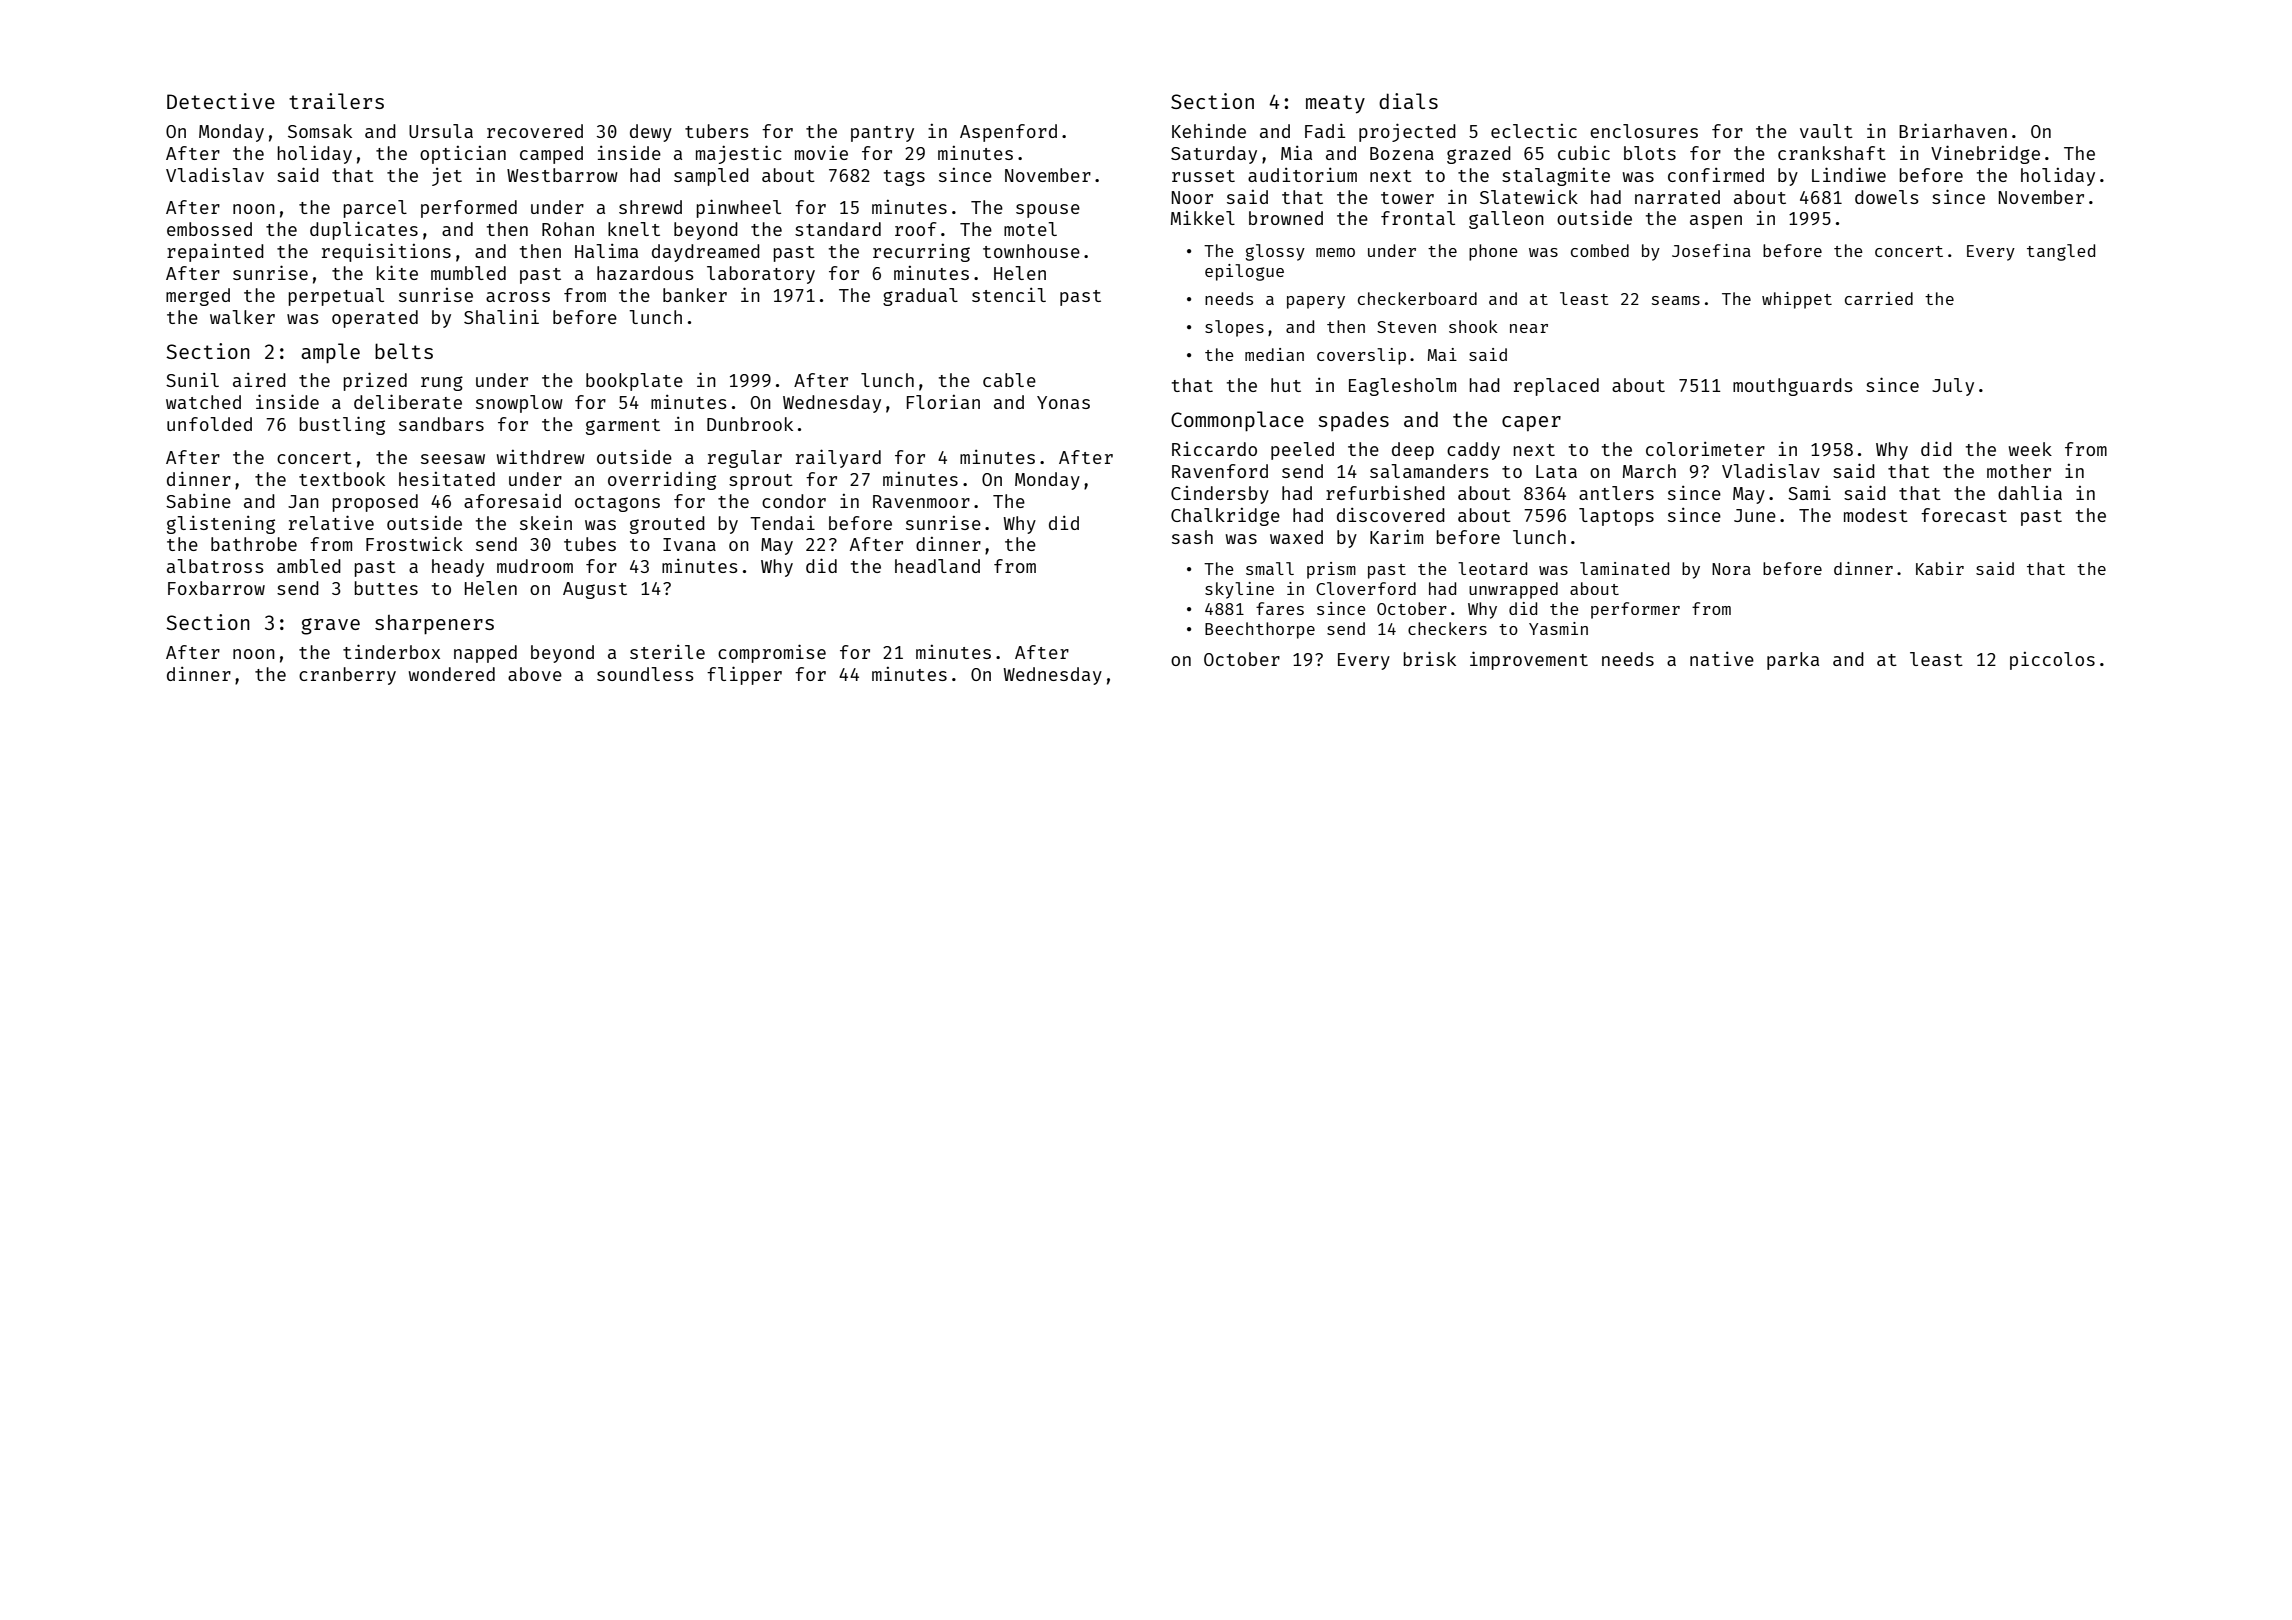 This screenshot has width=2292, height=1620. What do you see at coordinates (1302, 174) in the screenshot?
I see `auditorium` at bounding box center [1302, 174].
